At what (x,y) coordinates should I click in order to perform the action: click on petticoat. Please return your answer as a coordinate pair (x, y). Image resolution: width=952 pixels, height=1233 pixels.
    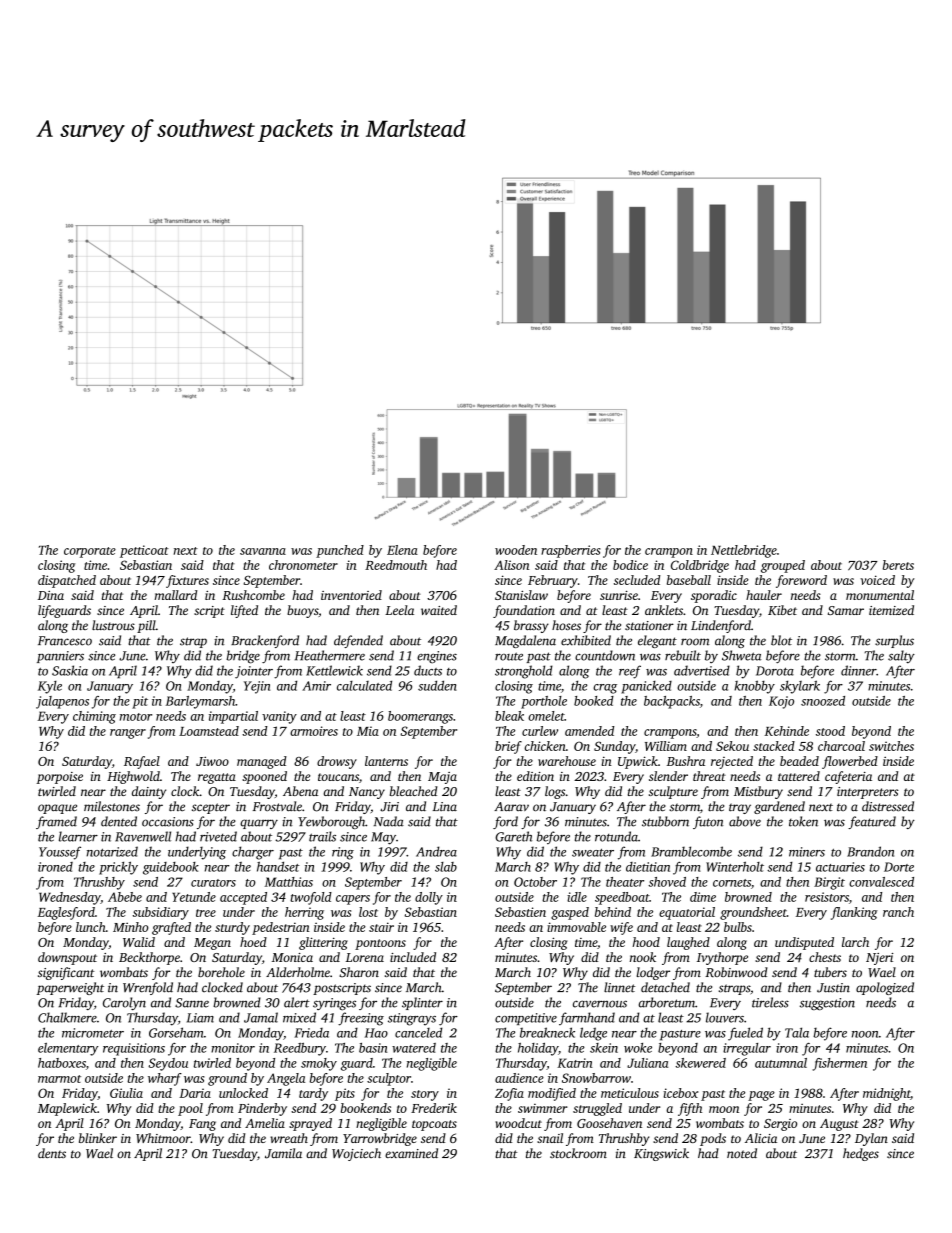
    Looking at the image, I should click on (144, 551).
